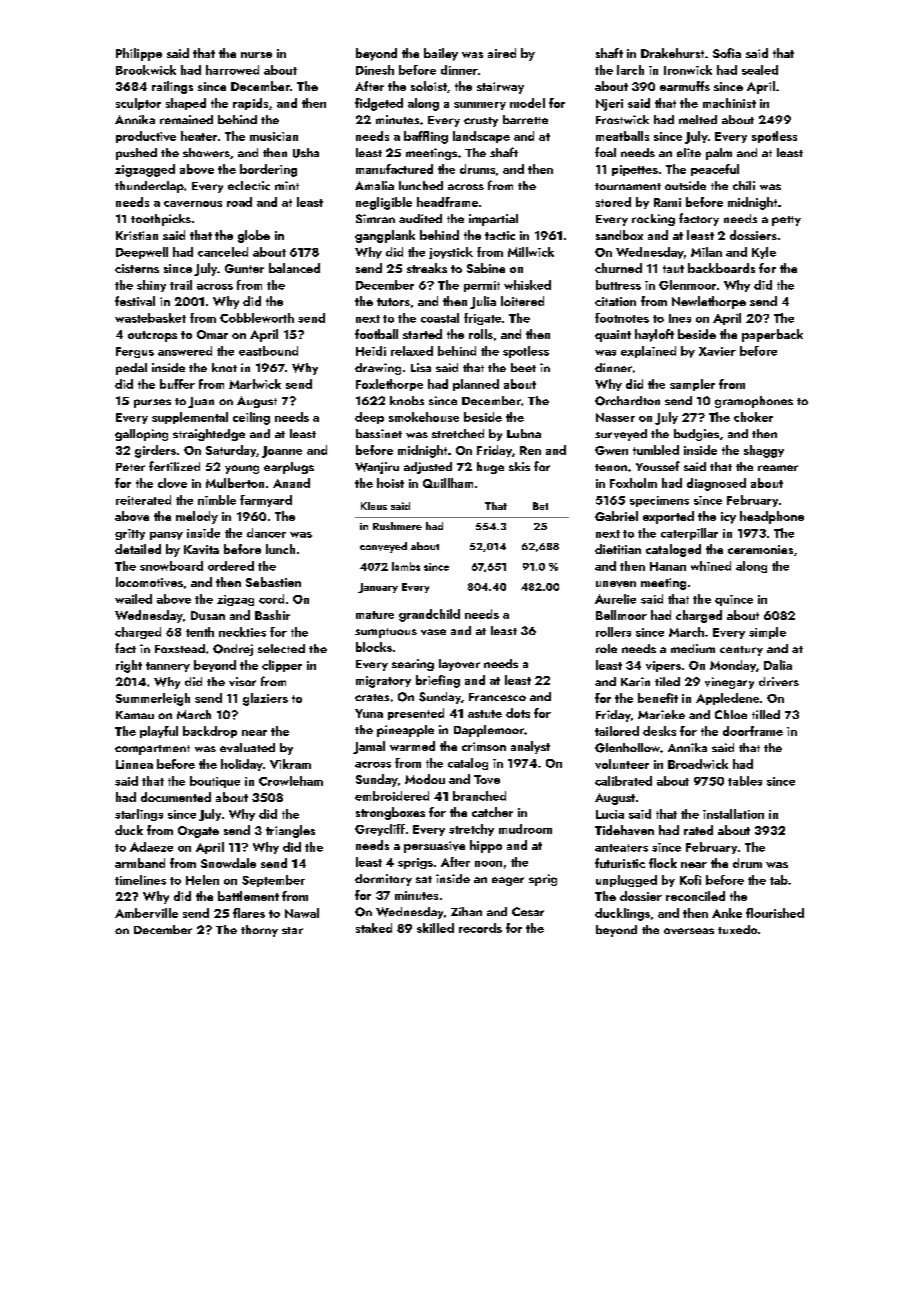 The height and width of the screenshot is (1308, 924). What do you see at coordinates (760, 549) in the screenshot?
I see `ceremonies` at bounding box center [760, 549].
